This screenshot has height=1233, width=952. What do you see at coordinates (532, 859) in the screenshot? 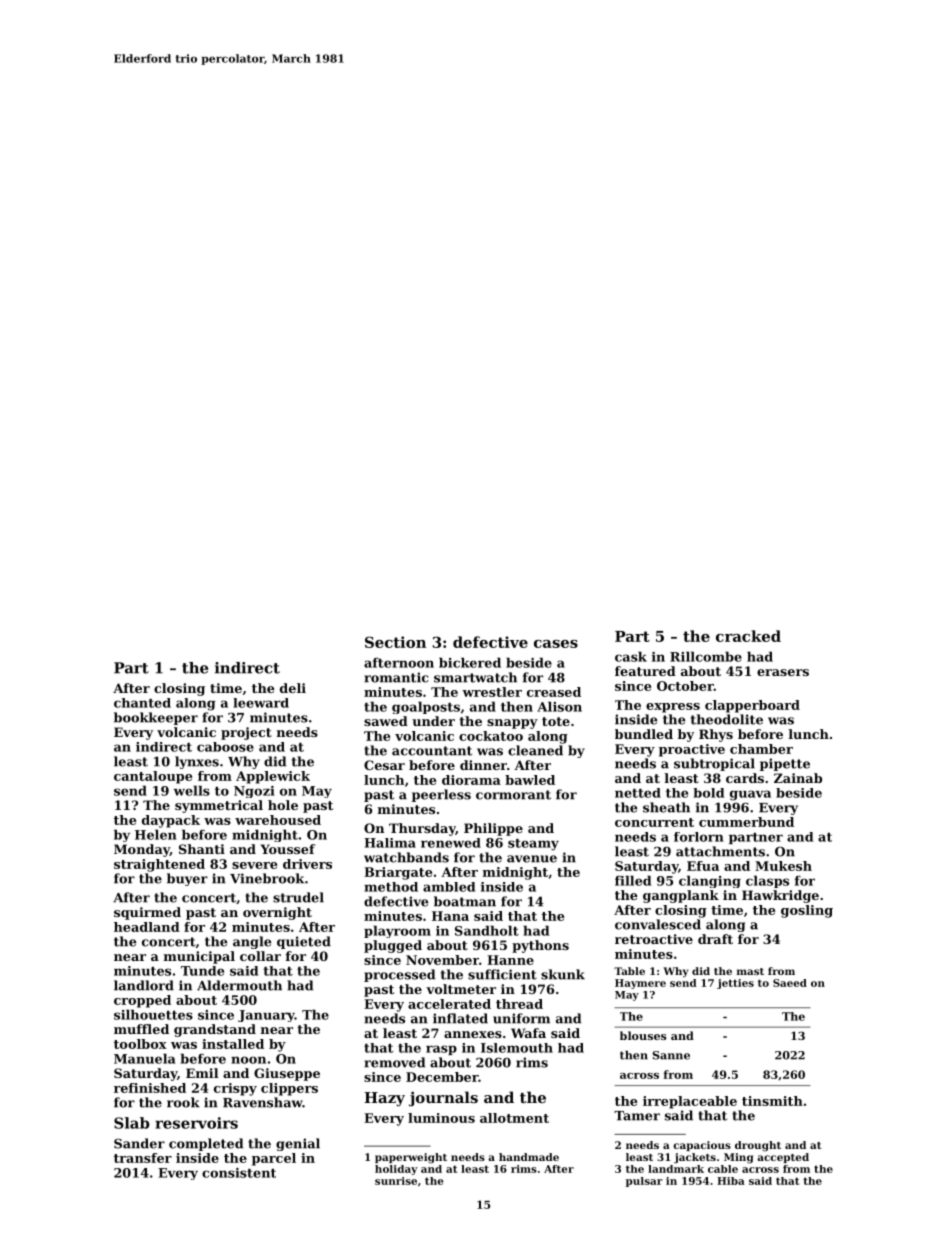
I see `avenue` at bounding box center [532, 859].
